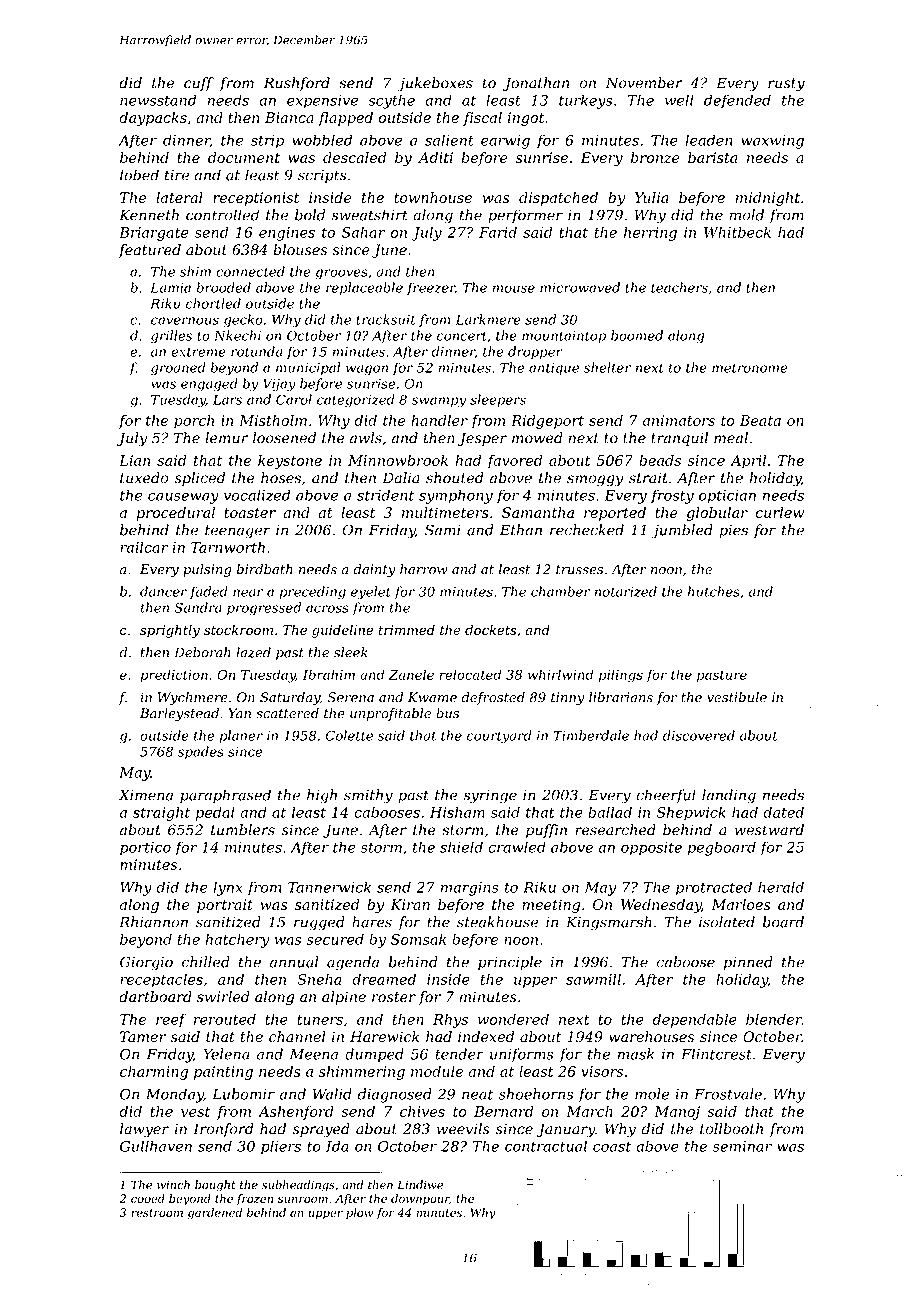  Describe the element at coordinates (158, 100) in the screenshot. I see `newsstand` at that location.
